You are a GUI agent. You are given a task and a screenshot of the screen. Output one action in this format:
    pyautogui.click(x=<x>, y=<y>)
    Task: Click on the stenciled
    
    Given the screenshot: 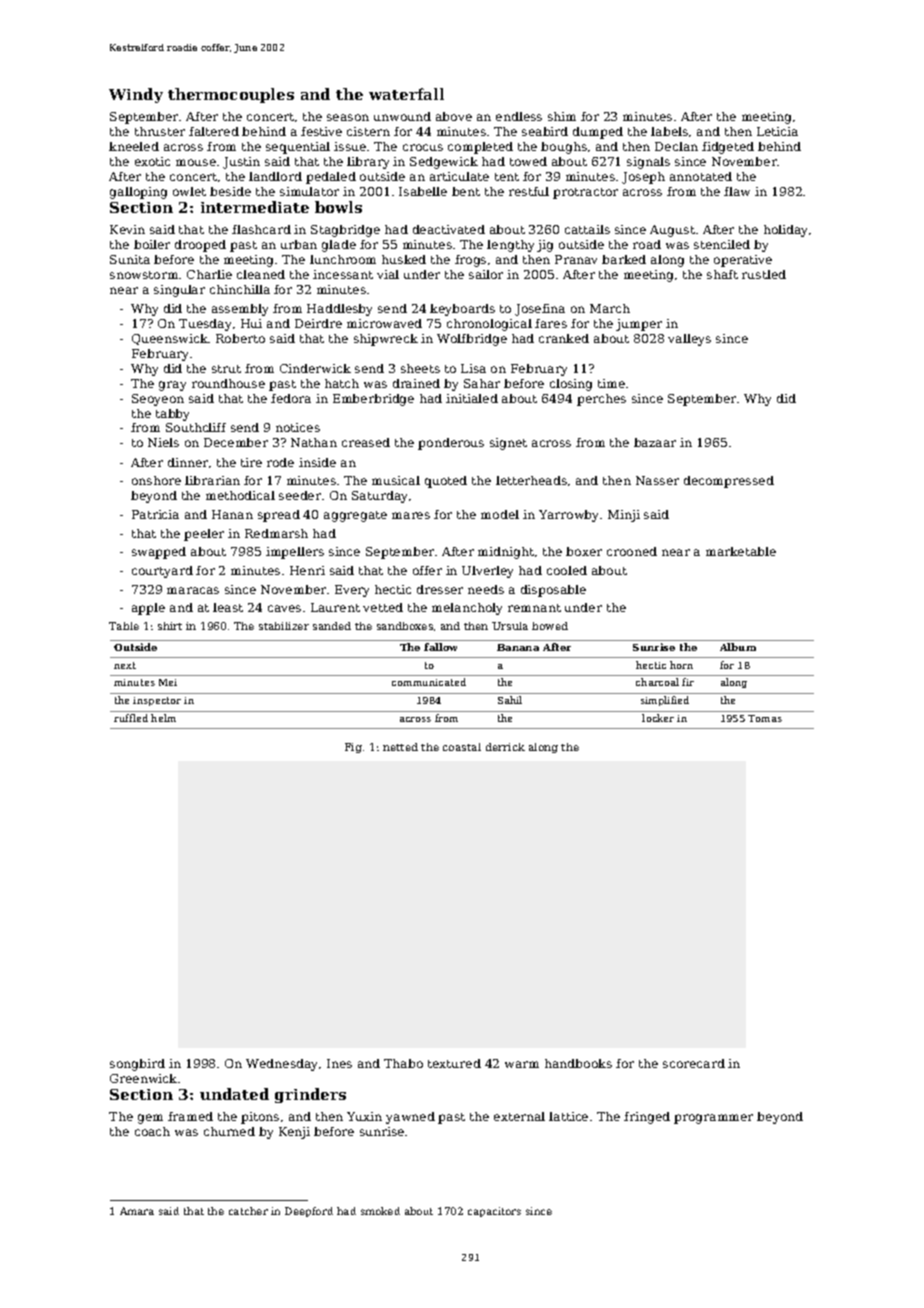 What is the action you would take?
    pyautogui.click(x=722, y=244)
